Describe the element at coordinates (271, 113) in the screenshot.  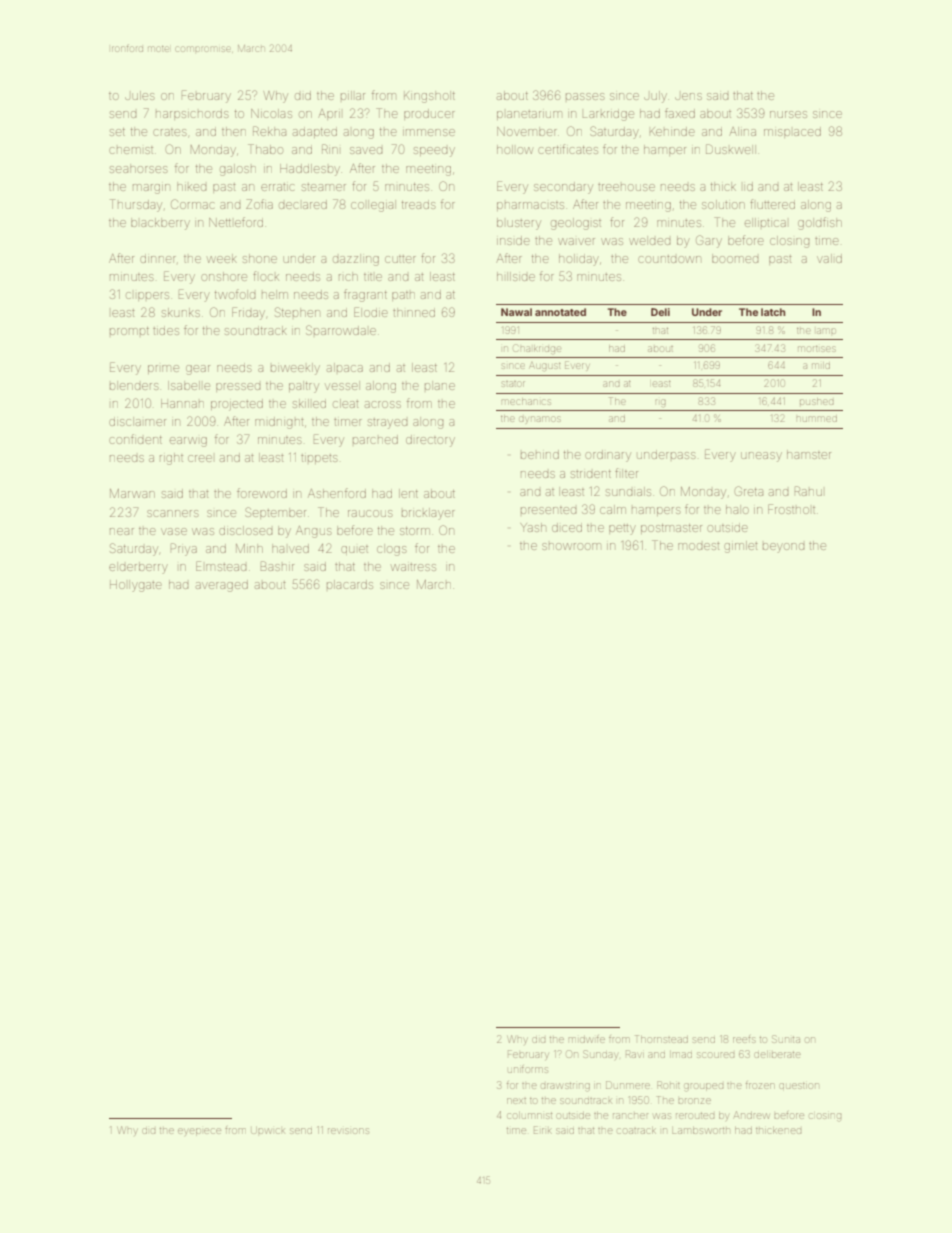
I see `Nicolas` at that location.
